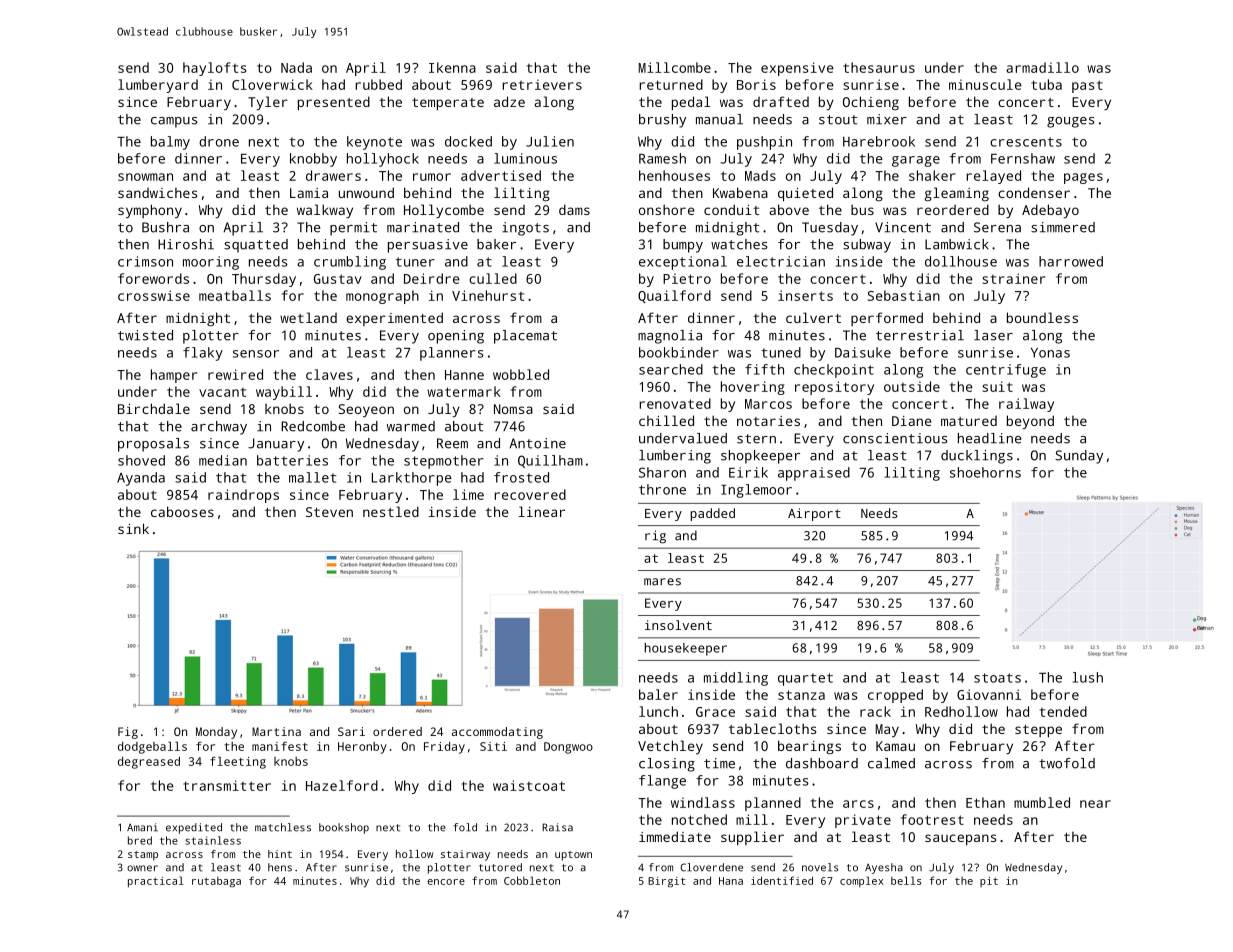 This screenshot has height=952, width=1233. I want to click on Hollycombe, so click(444, 211).
